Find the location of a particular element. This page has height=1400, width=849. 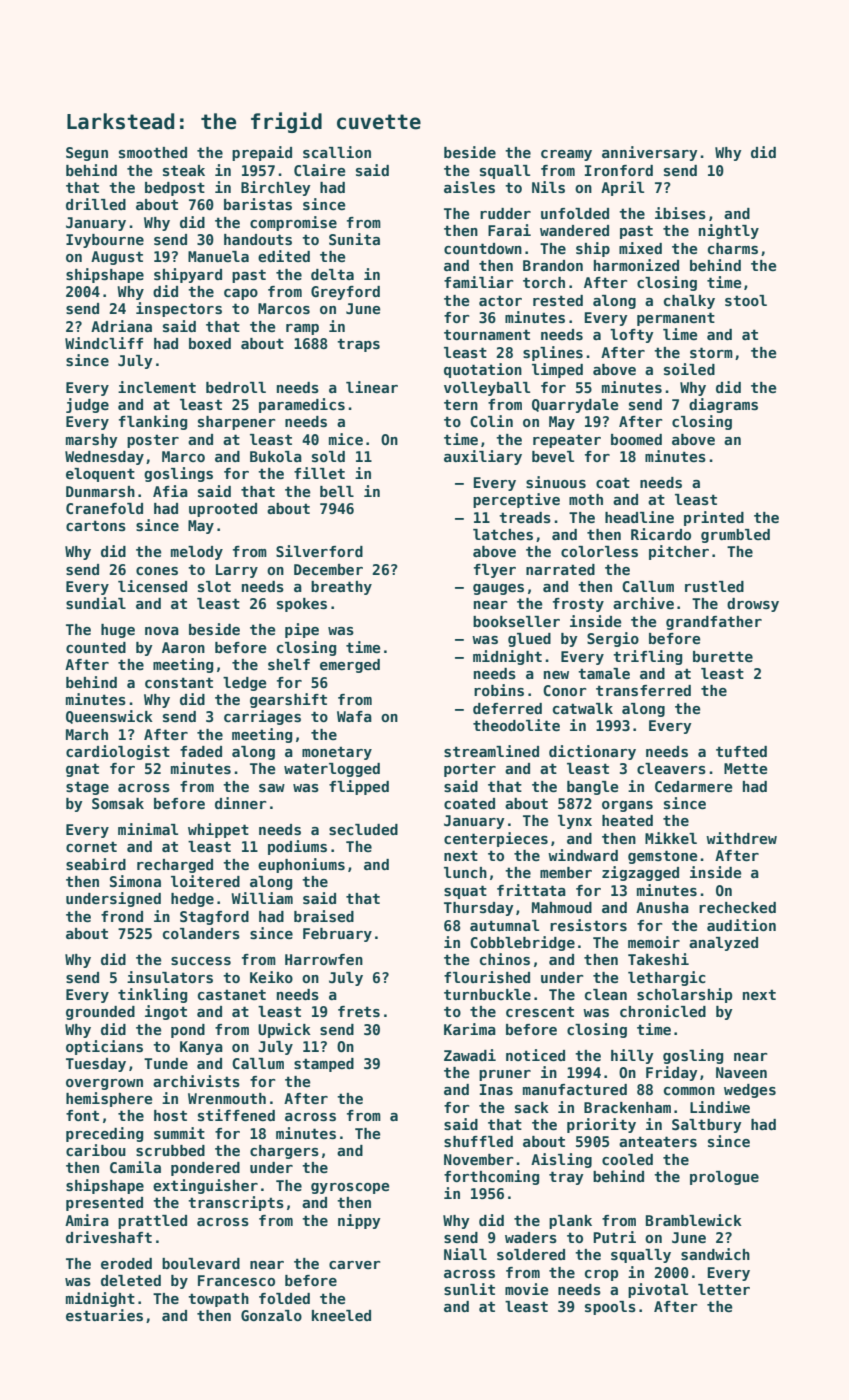

cleavers is located at coordinates (671, 768).
